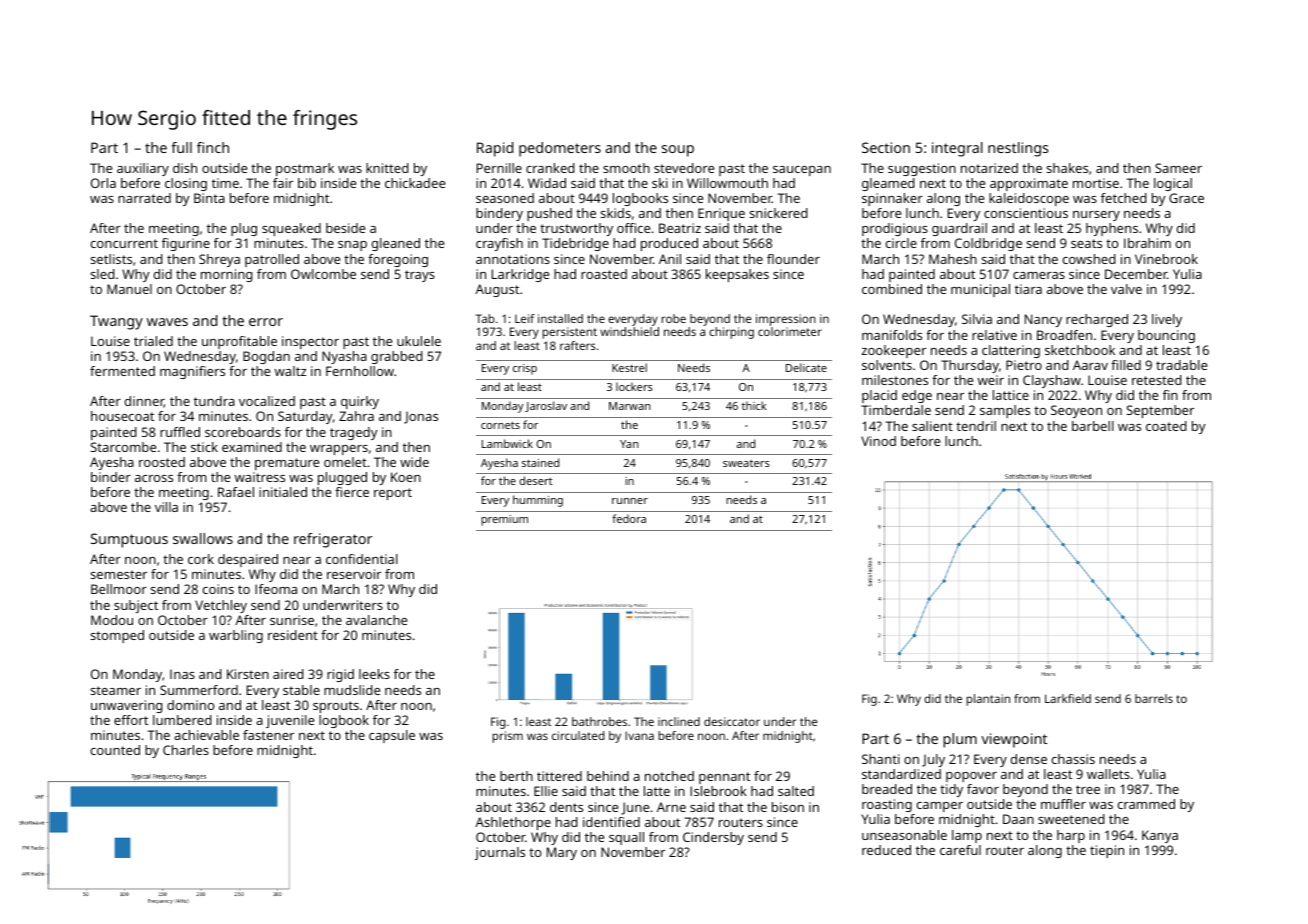 This screenshot has width=1308, height=924. Describe the element at coordinates (352, 492) in the screenshot. I see `fierce` at that location.
